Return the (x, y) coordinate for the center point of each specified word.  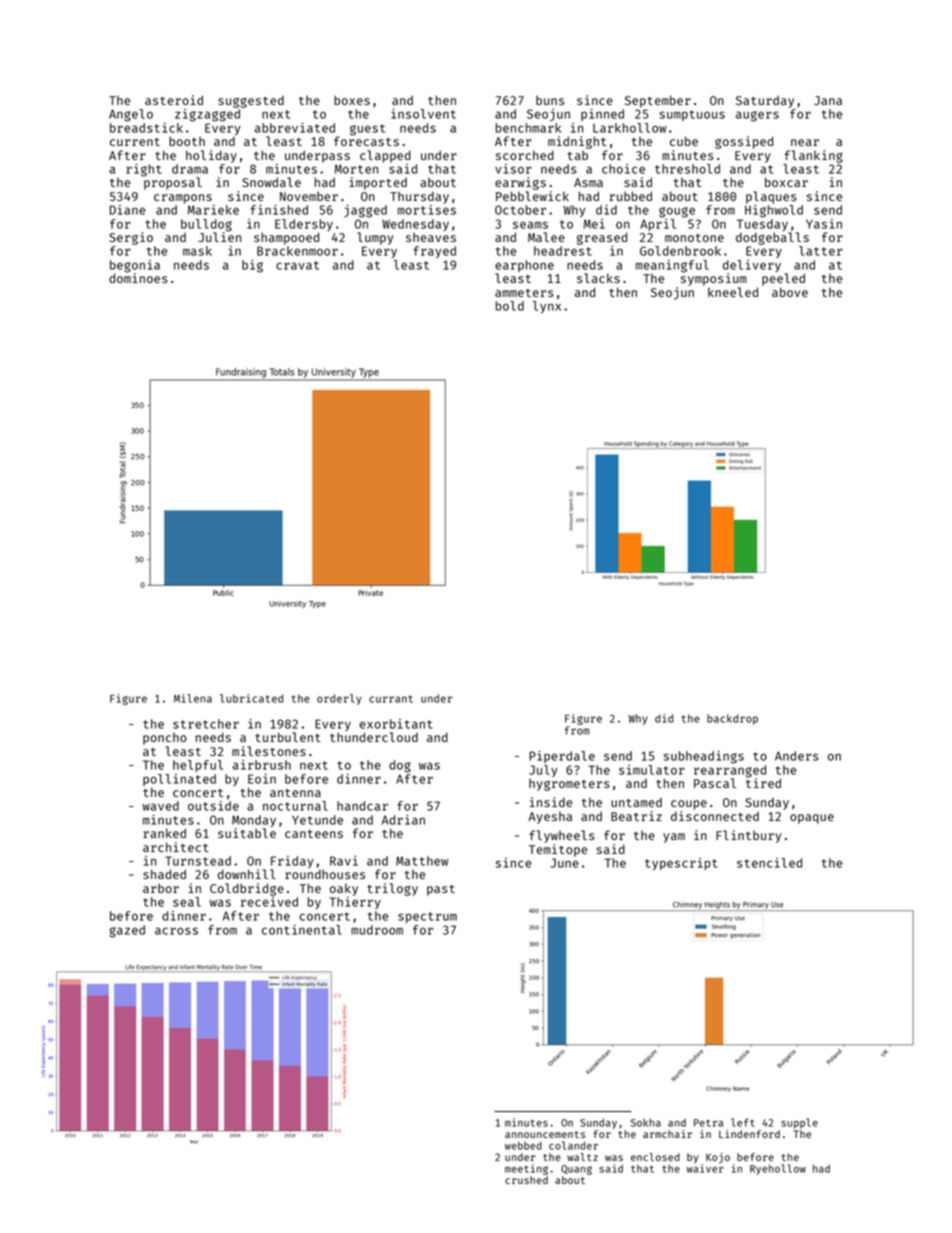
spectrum (427, 917)
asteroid (174, 100)
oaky (344, 889)
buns (550, 100)
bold (510, 306)
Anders (797, 756)
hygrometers (569, 785)
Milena (193, 698)
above (790, 292)
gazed (127, 931)
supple (799, 1123)
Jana (828, 100)
